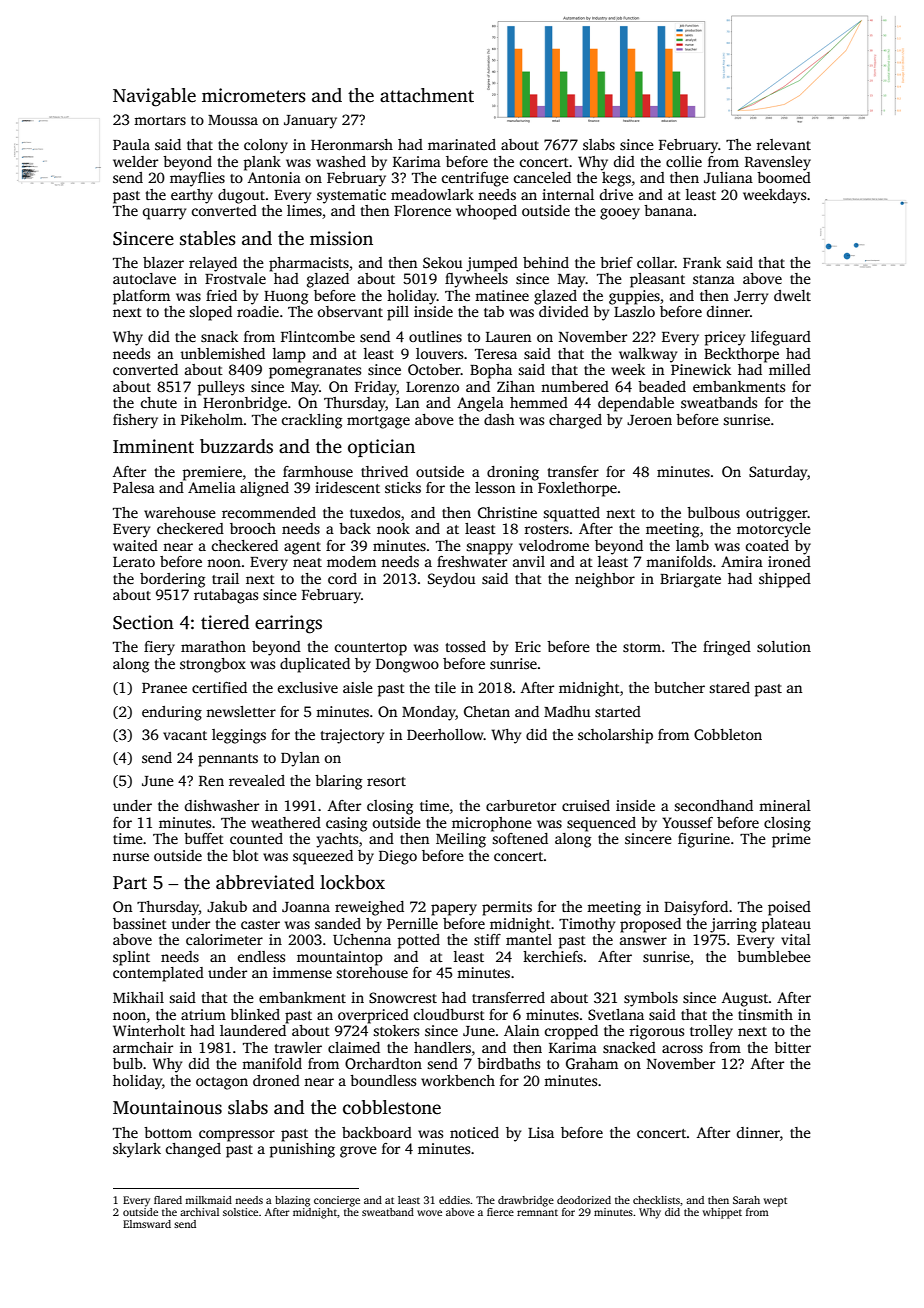 The image size is (924, 1308). Describe the element at coordinates (442, 262) in the screenshot. I see `Sekou` at that location.
